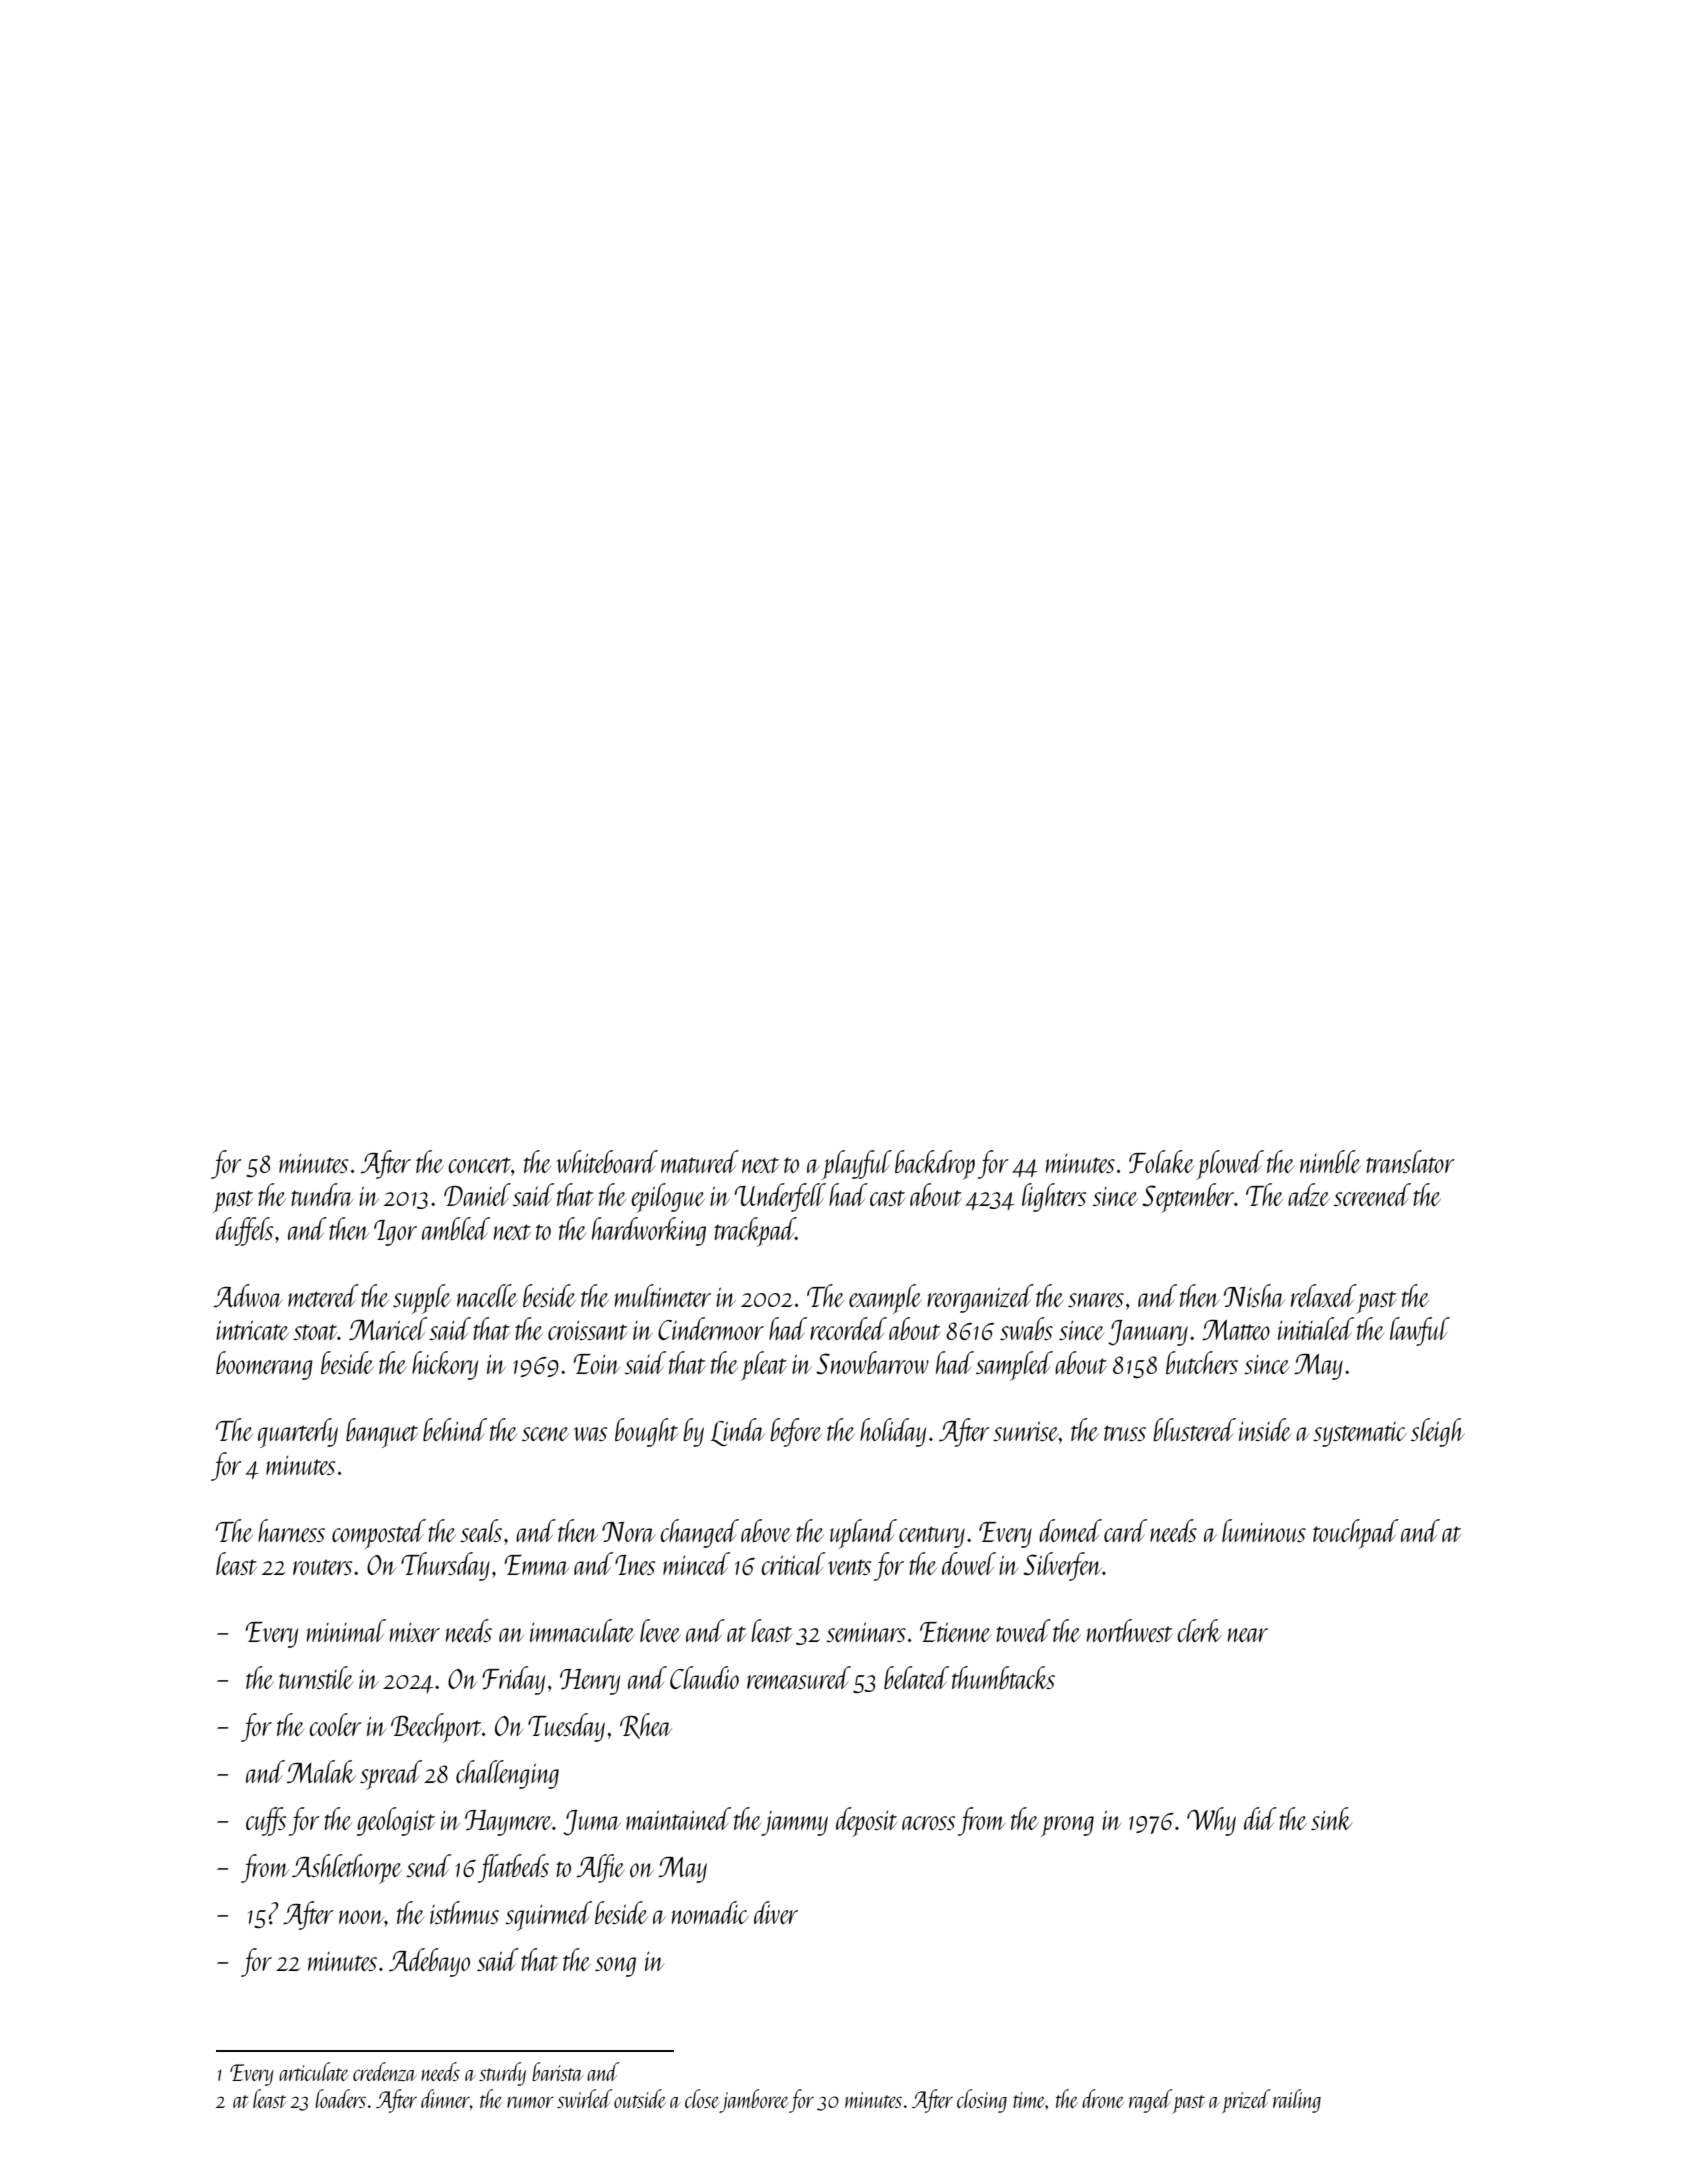  What do you see at coordinates (799, 1677) in the document?
I see `remeasured` at bounding box center [799, 1677].
